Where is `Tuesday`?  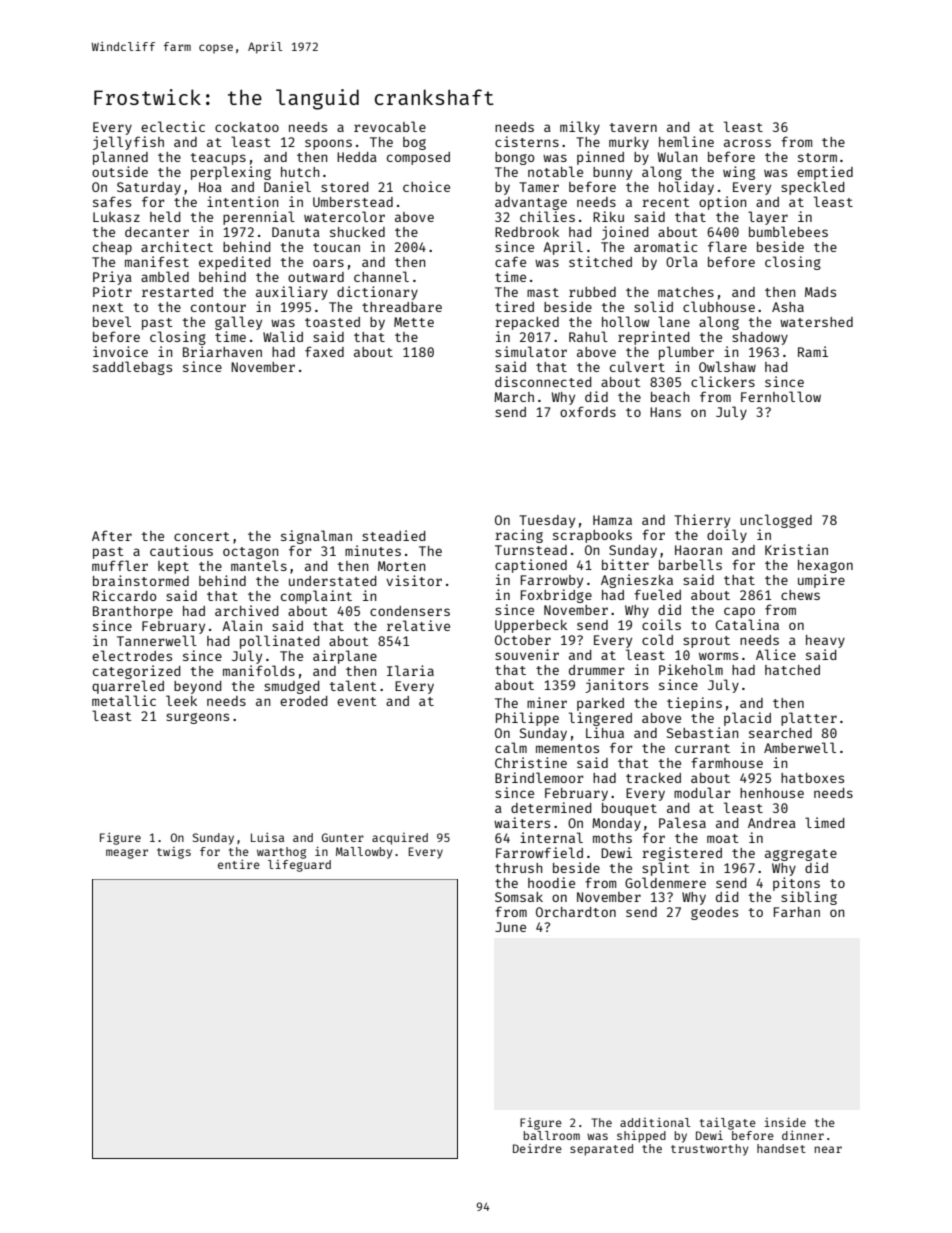
Tuesday is located at coordinates (547, 521).
